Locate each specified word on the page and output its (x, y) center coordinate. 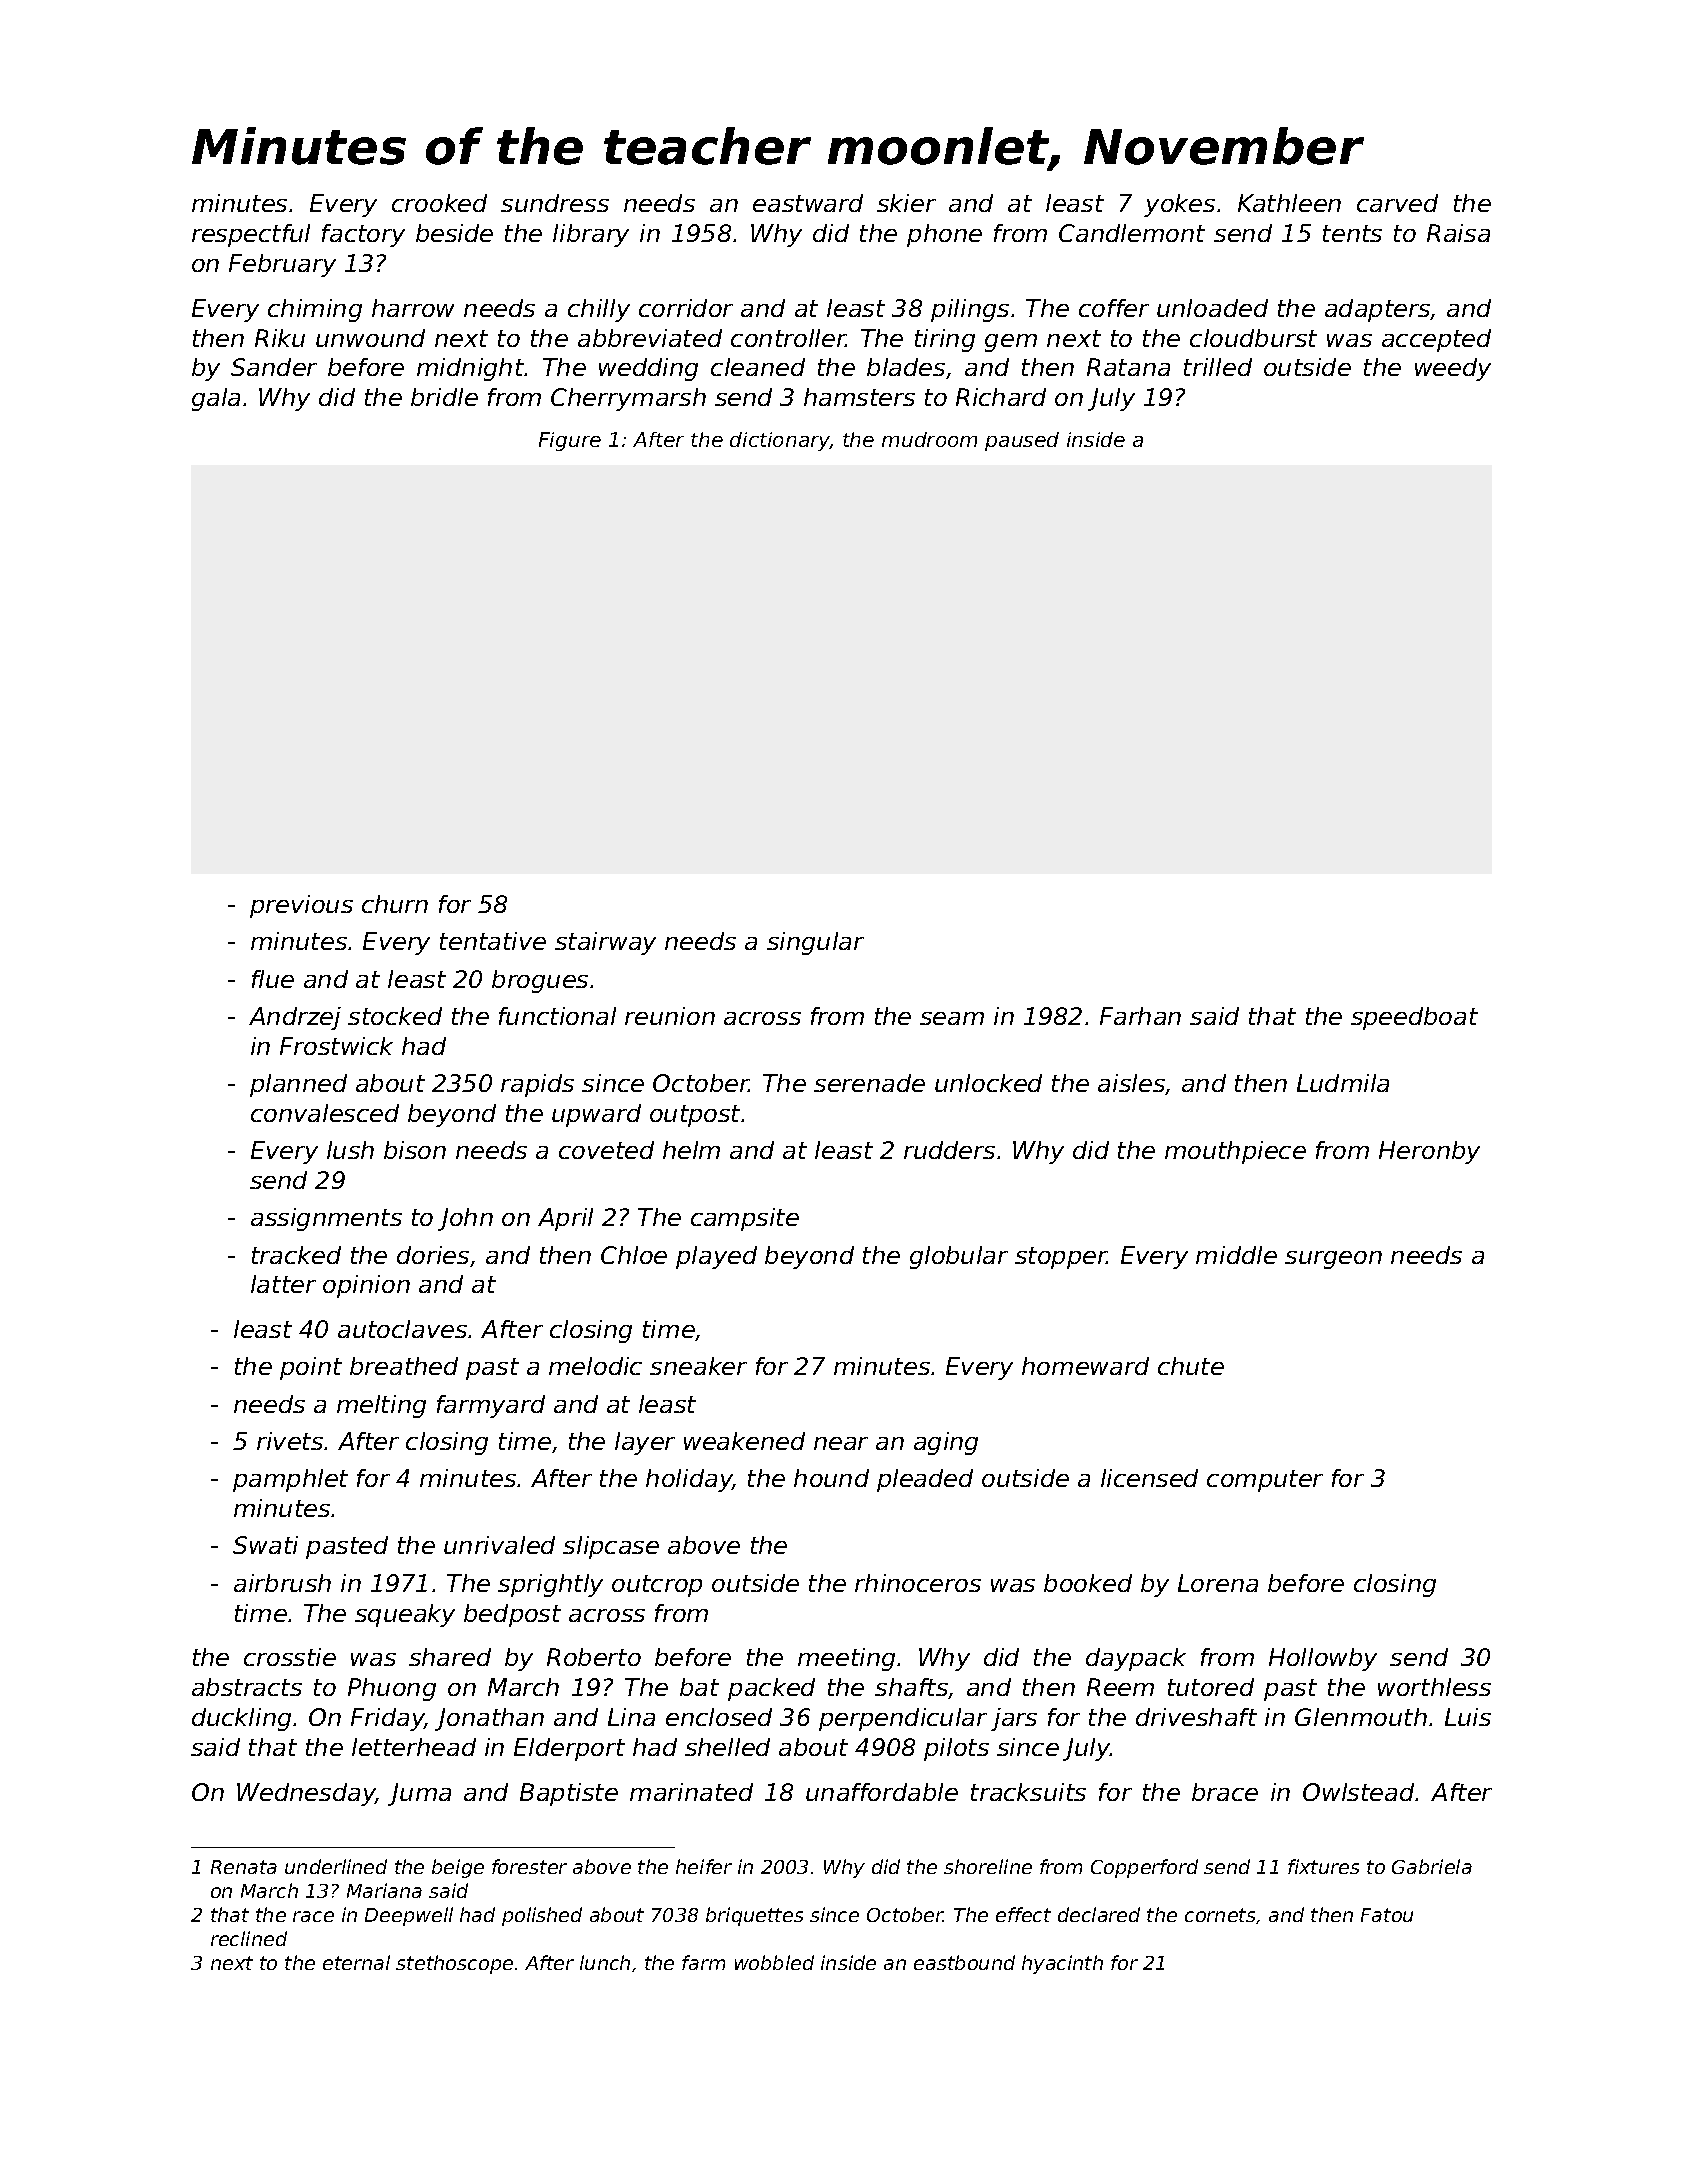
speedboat (1414, 1018)
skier (906, 203)
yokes (1179, 205)
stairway (605, 943)
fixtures (1323, 1866)
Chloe (634, 1255)
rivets (290, 1441)
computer (1265, 1481)
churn (395, 904)
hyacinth (1062, 1964)
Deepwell (409, 1916)
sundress (555, 203)
